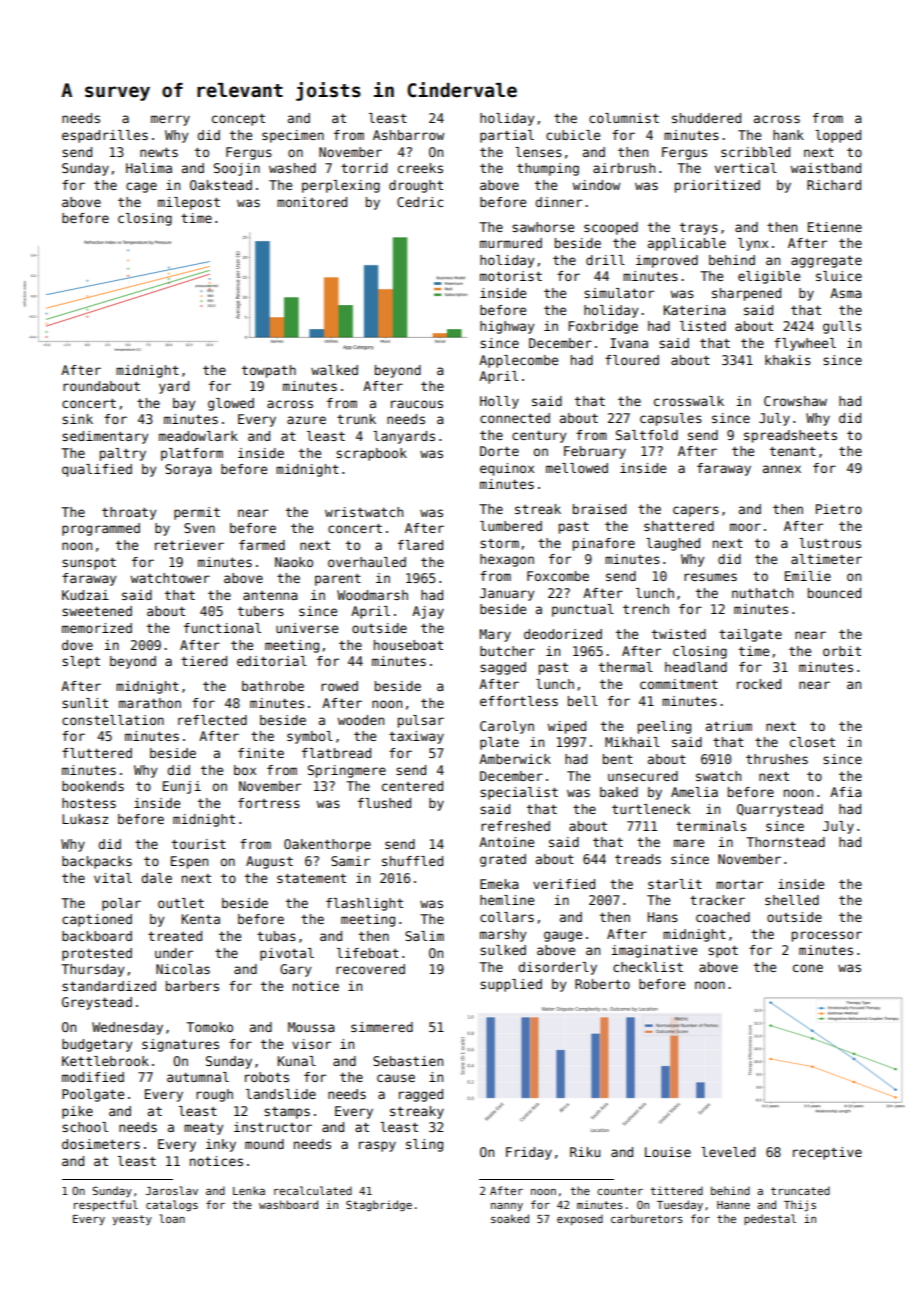 This page has height=1308, width=924. Describe the element at coordinates (842, 327) in the page. I see `gulls` at that location.
